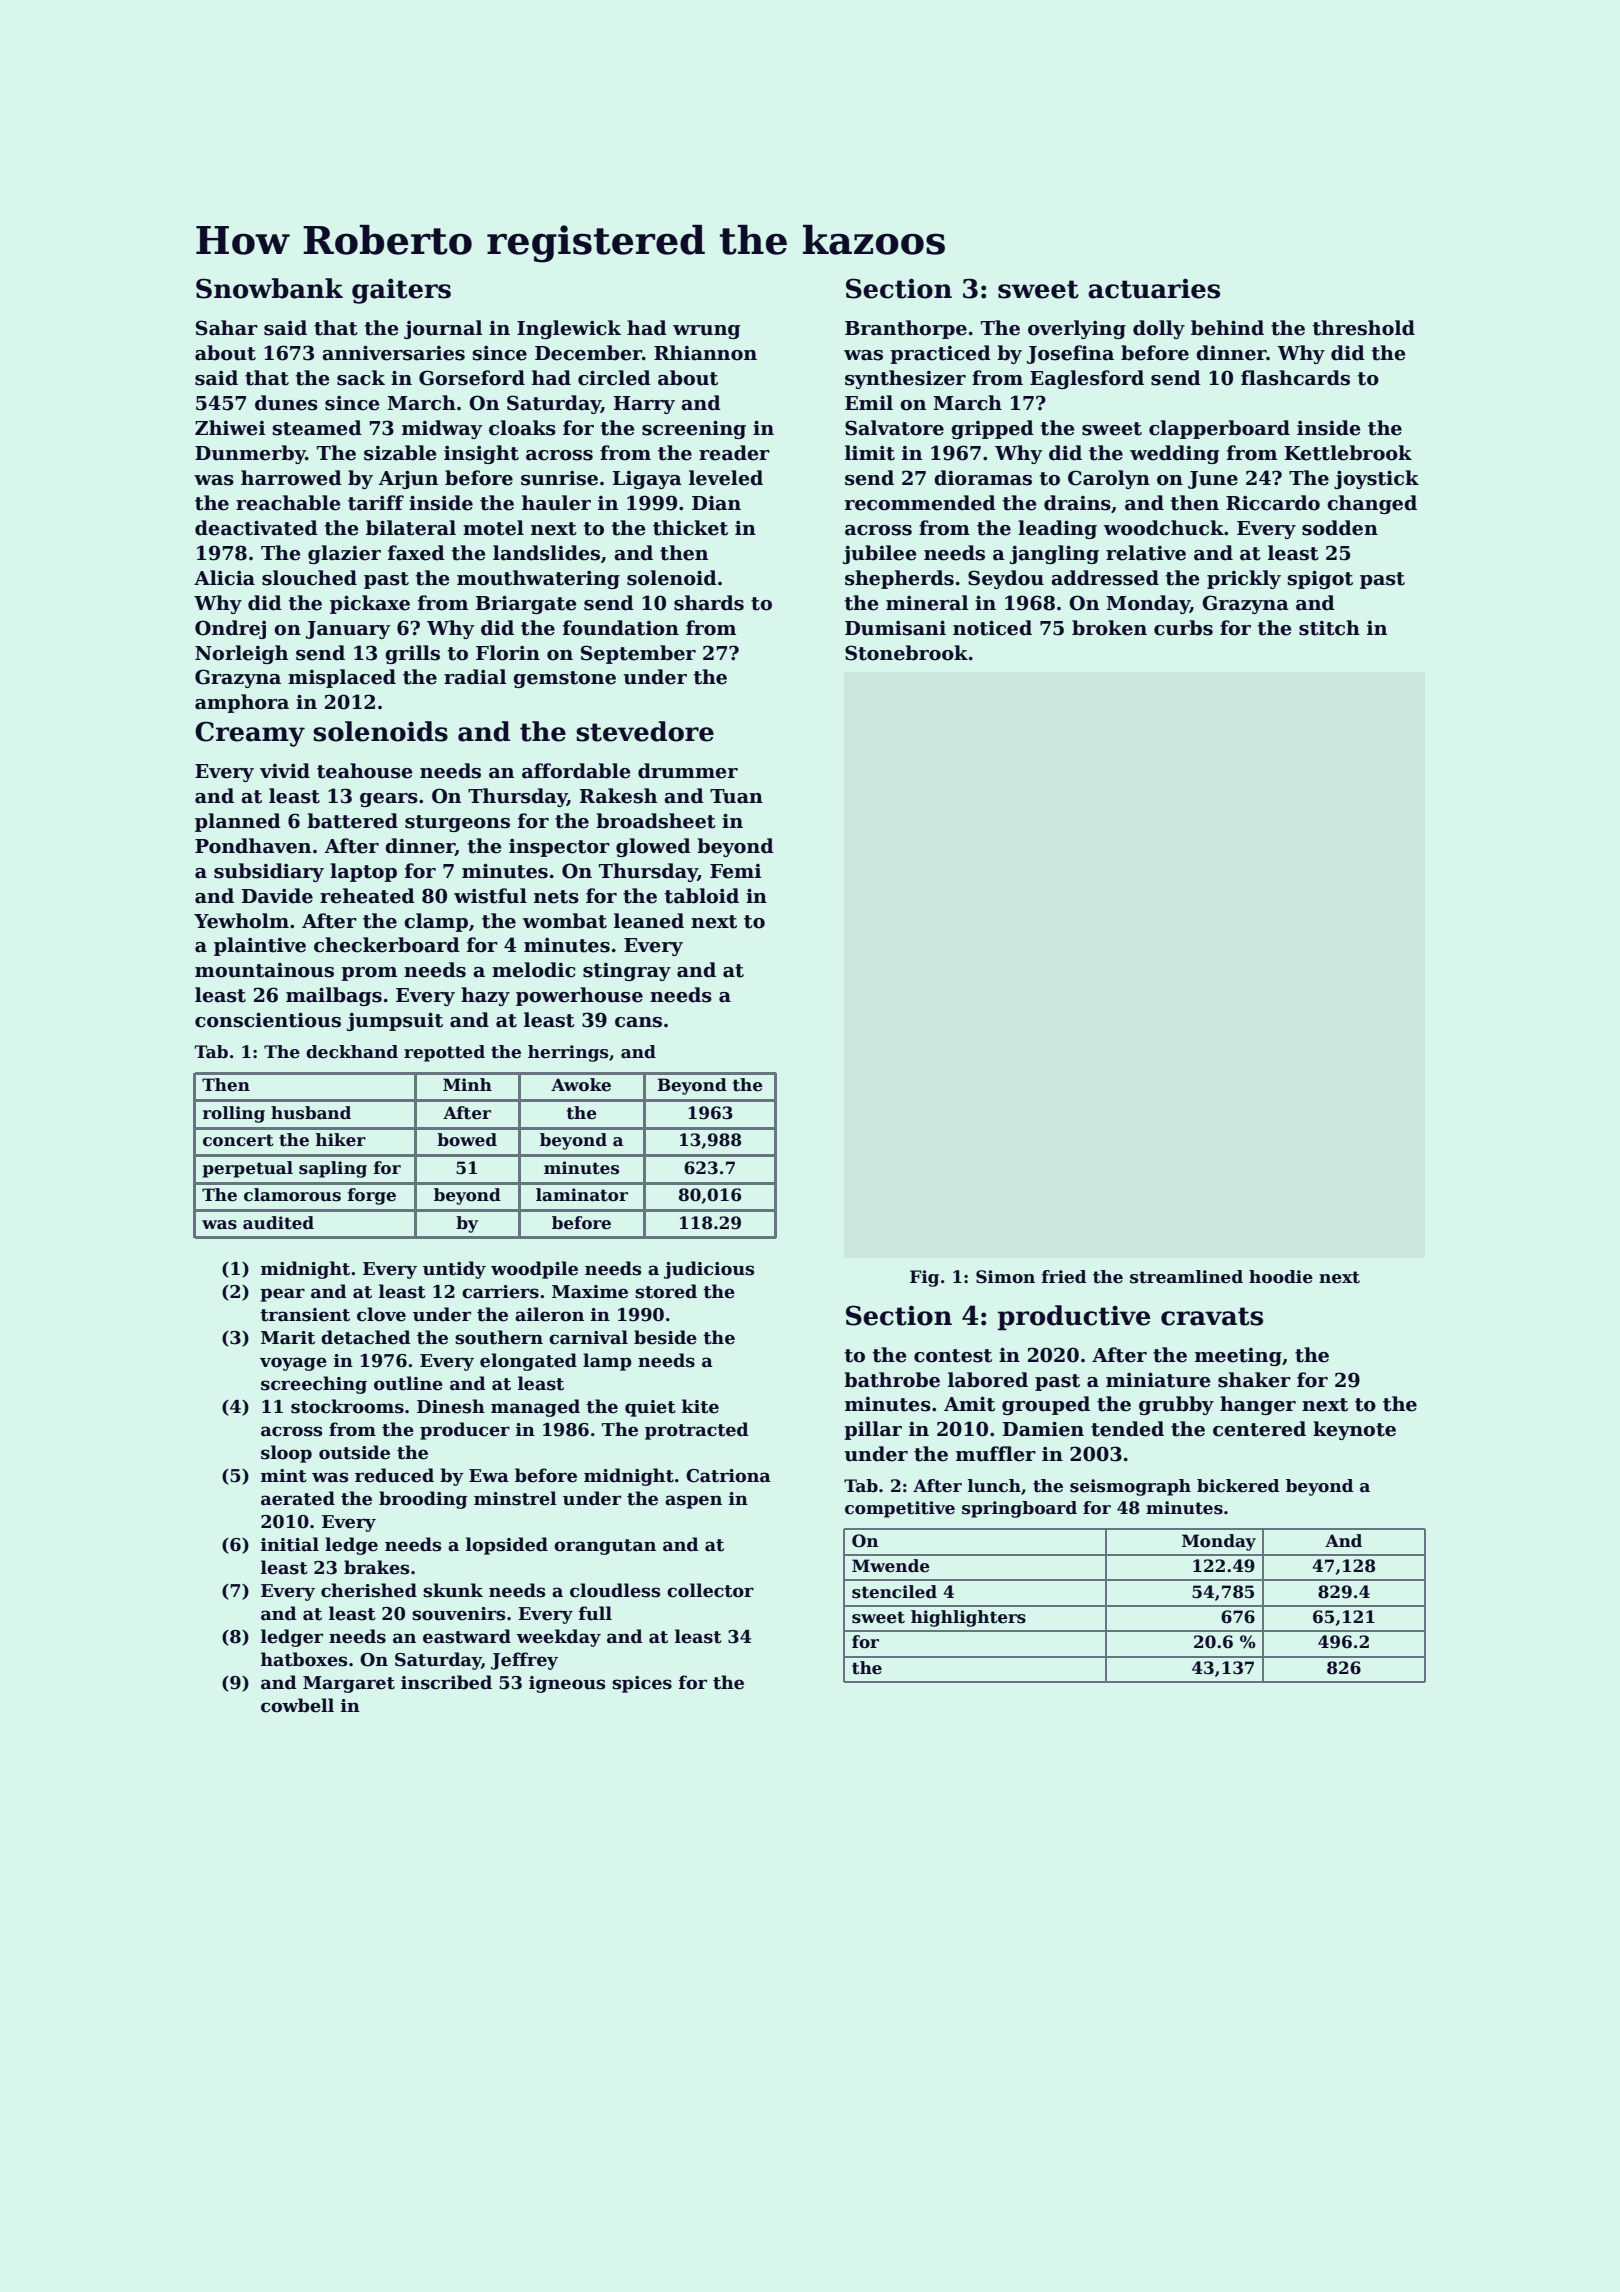 This screenshot has width=1620, height=2292. I want to click on Maxime, so click(590, 1292).
